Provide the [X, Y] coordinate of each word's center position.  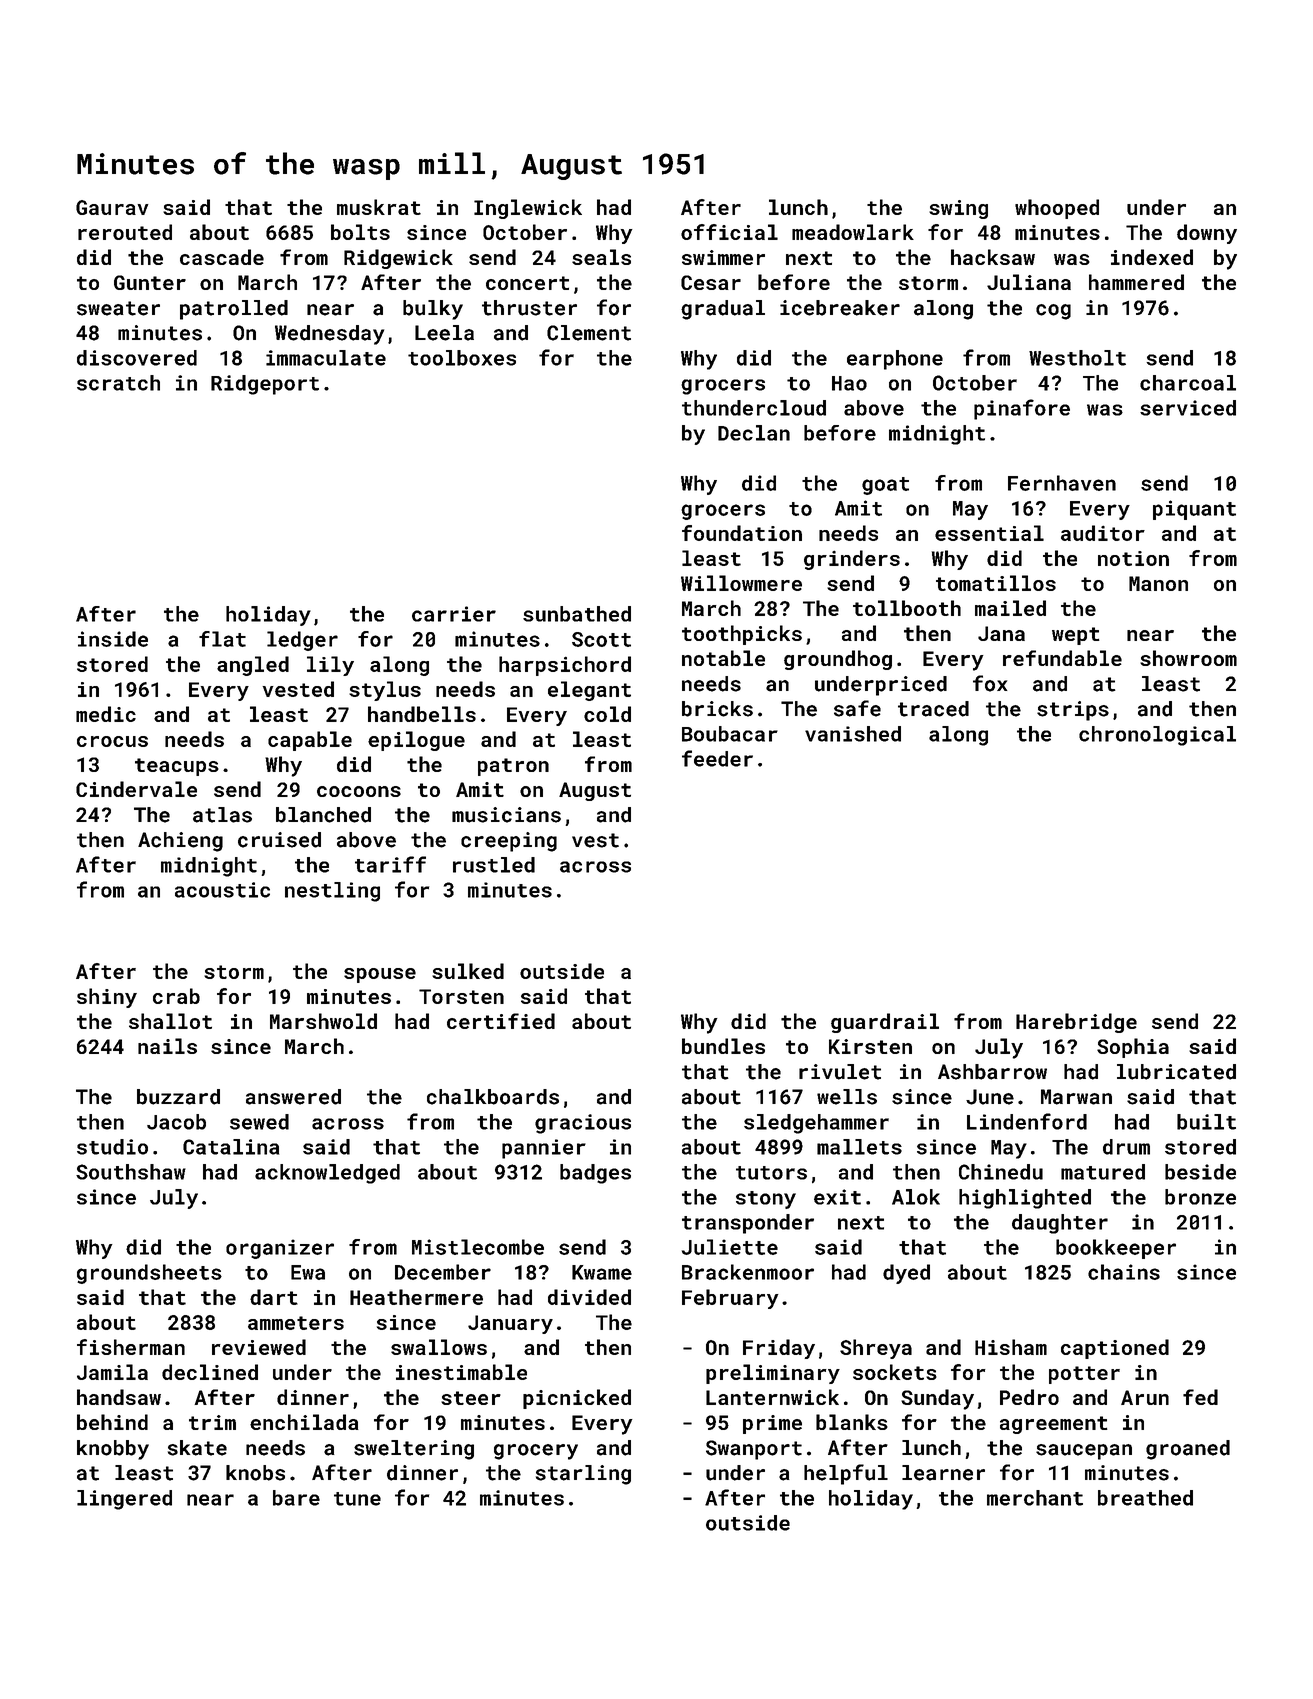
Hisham [1011, 1347]
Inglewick [528, 209]
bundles [723, 1046]
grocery [536, 1452]
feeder [717, 758]
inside [113, 639]
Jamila [112, 1372]
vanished [853, 734]
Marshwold [323, 1021]
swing [958, 209]
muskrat [379, 207]
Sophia [1133, 1048]
